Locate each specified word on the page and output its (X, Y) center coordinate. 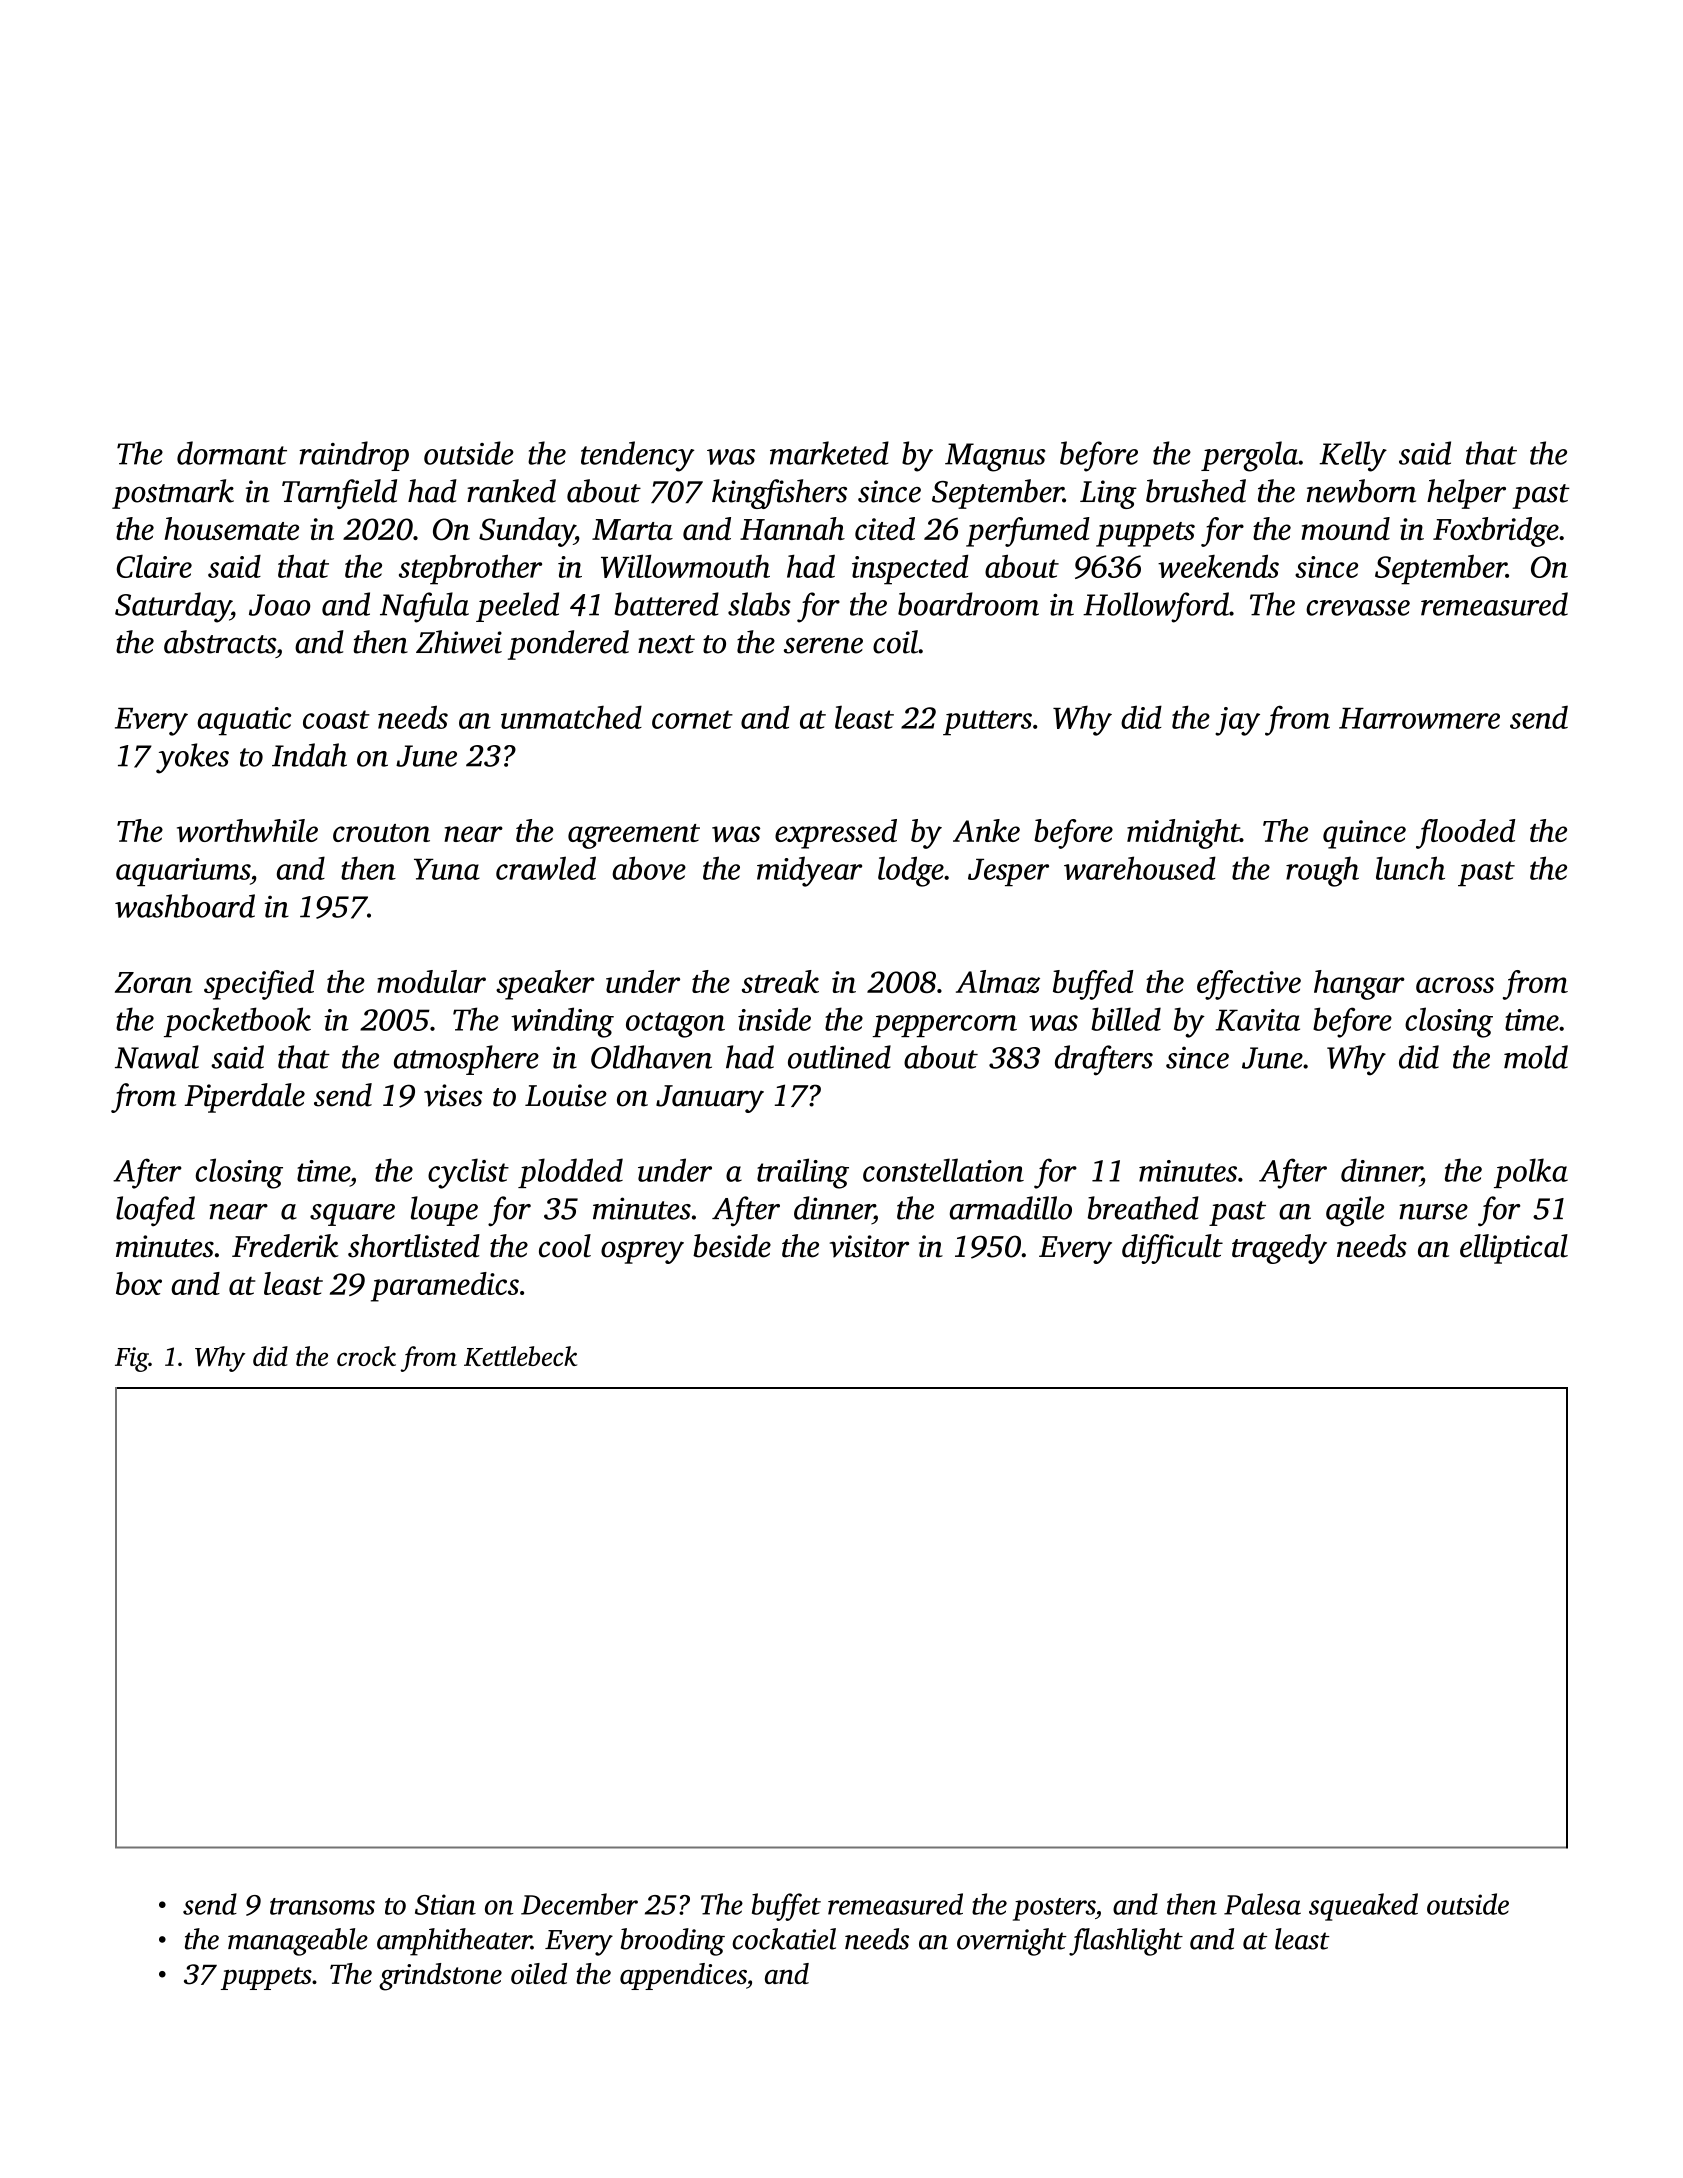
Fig (132, 1359)
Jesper (1008, 872)
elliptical (1514, 1249)
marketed (829, 453)
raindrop (354, 456)
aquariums (183, 872)
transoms (322, 1906)
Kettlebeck (520, 1356)
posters (1054, 1909)
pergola (1249, 456)
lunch (1410, 868)
